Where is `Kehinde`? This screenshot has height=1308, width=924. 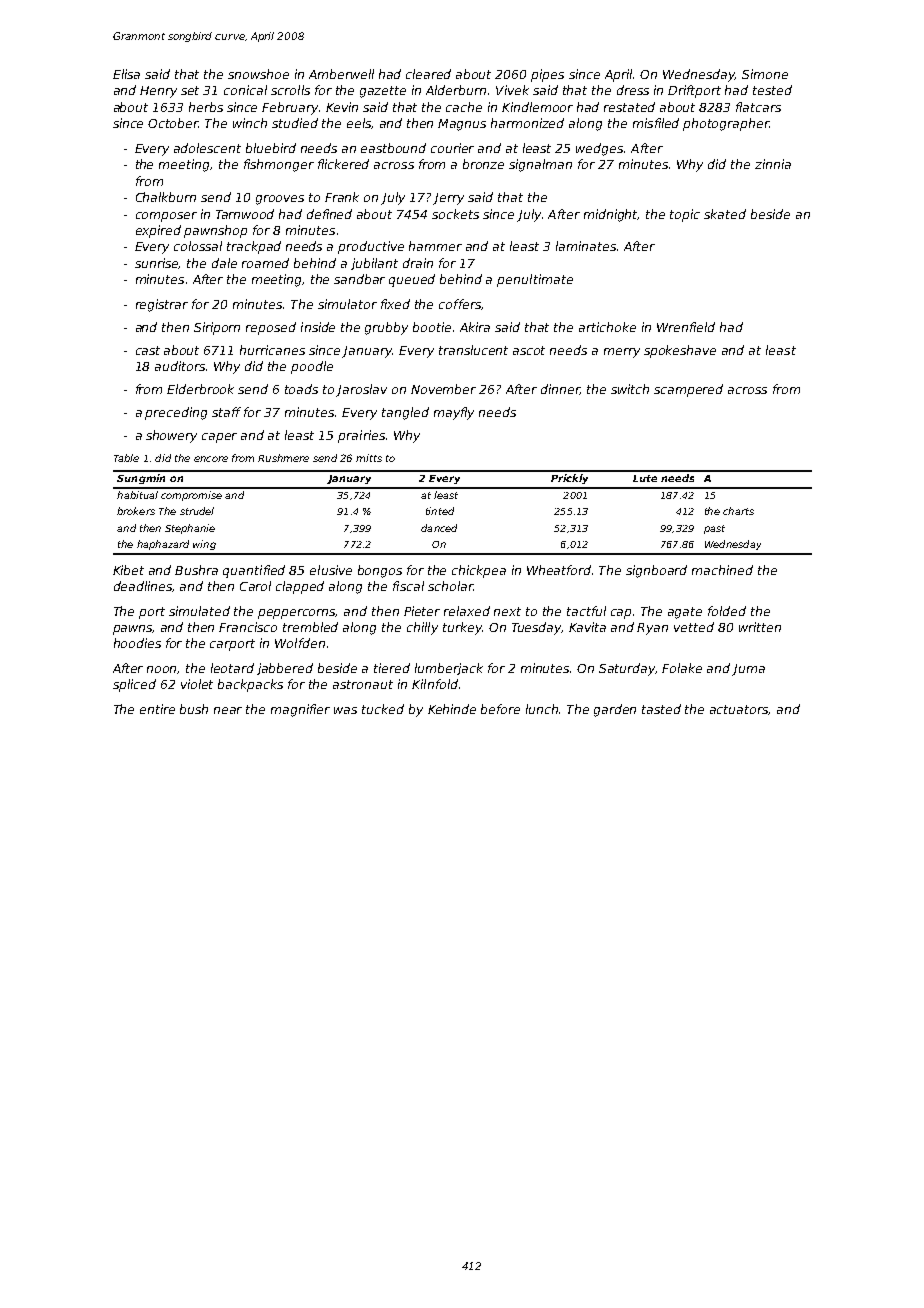
Kehinde is located at coordinates (452, 709).
